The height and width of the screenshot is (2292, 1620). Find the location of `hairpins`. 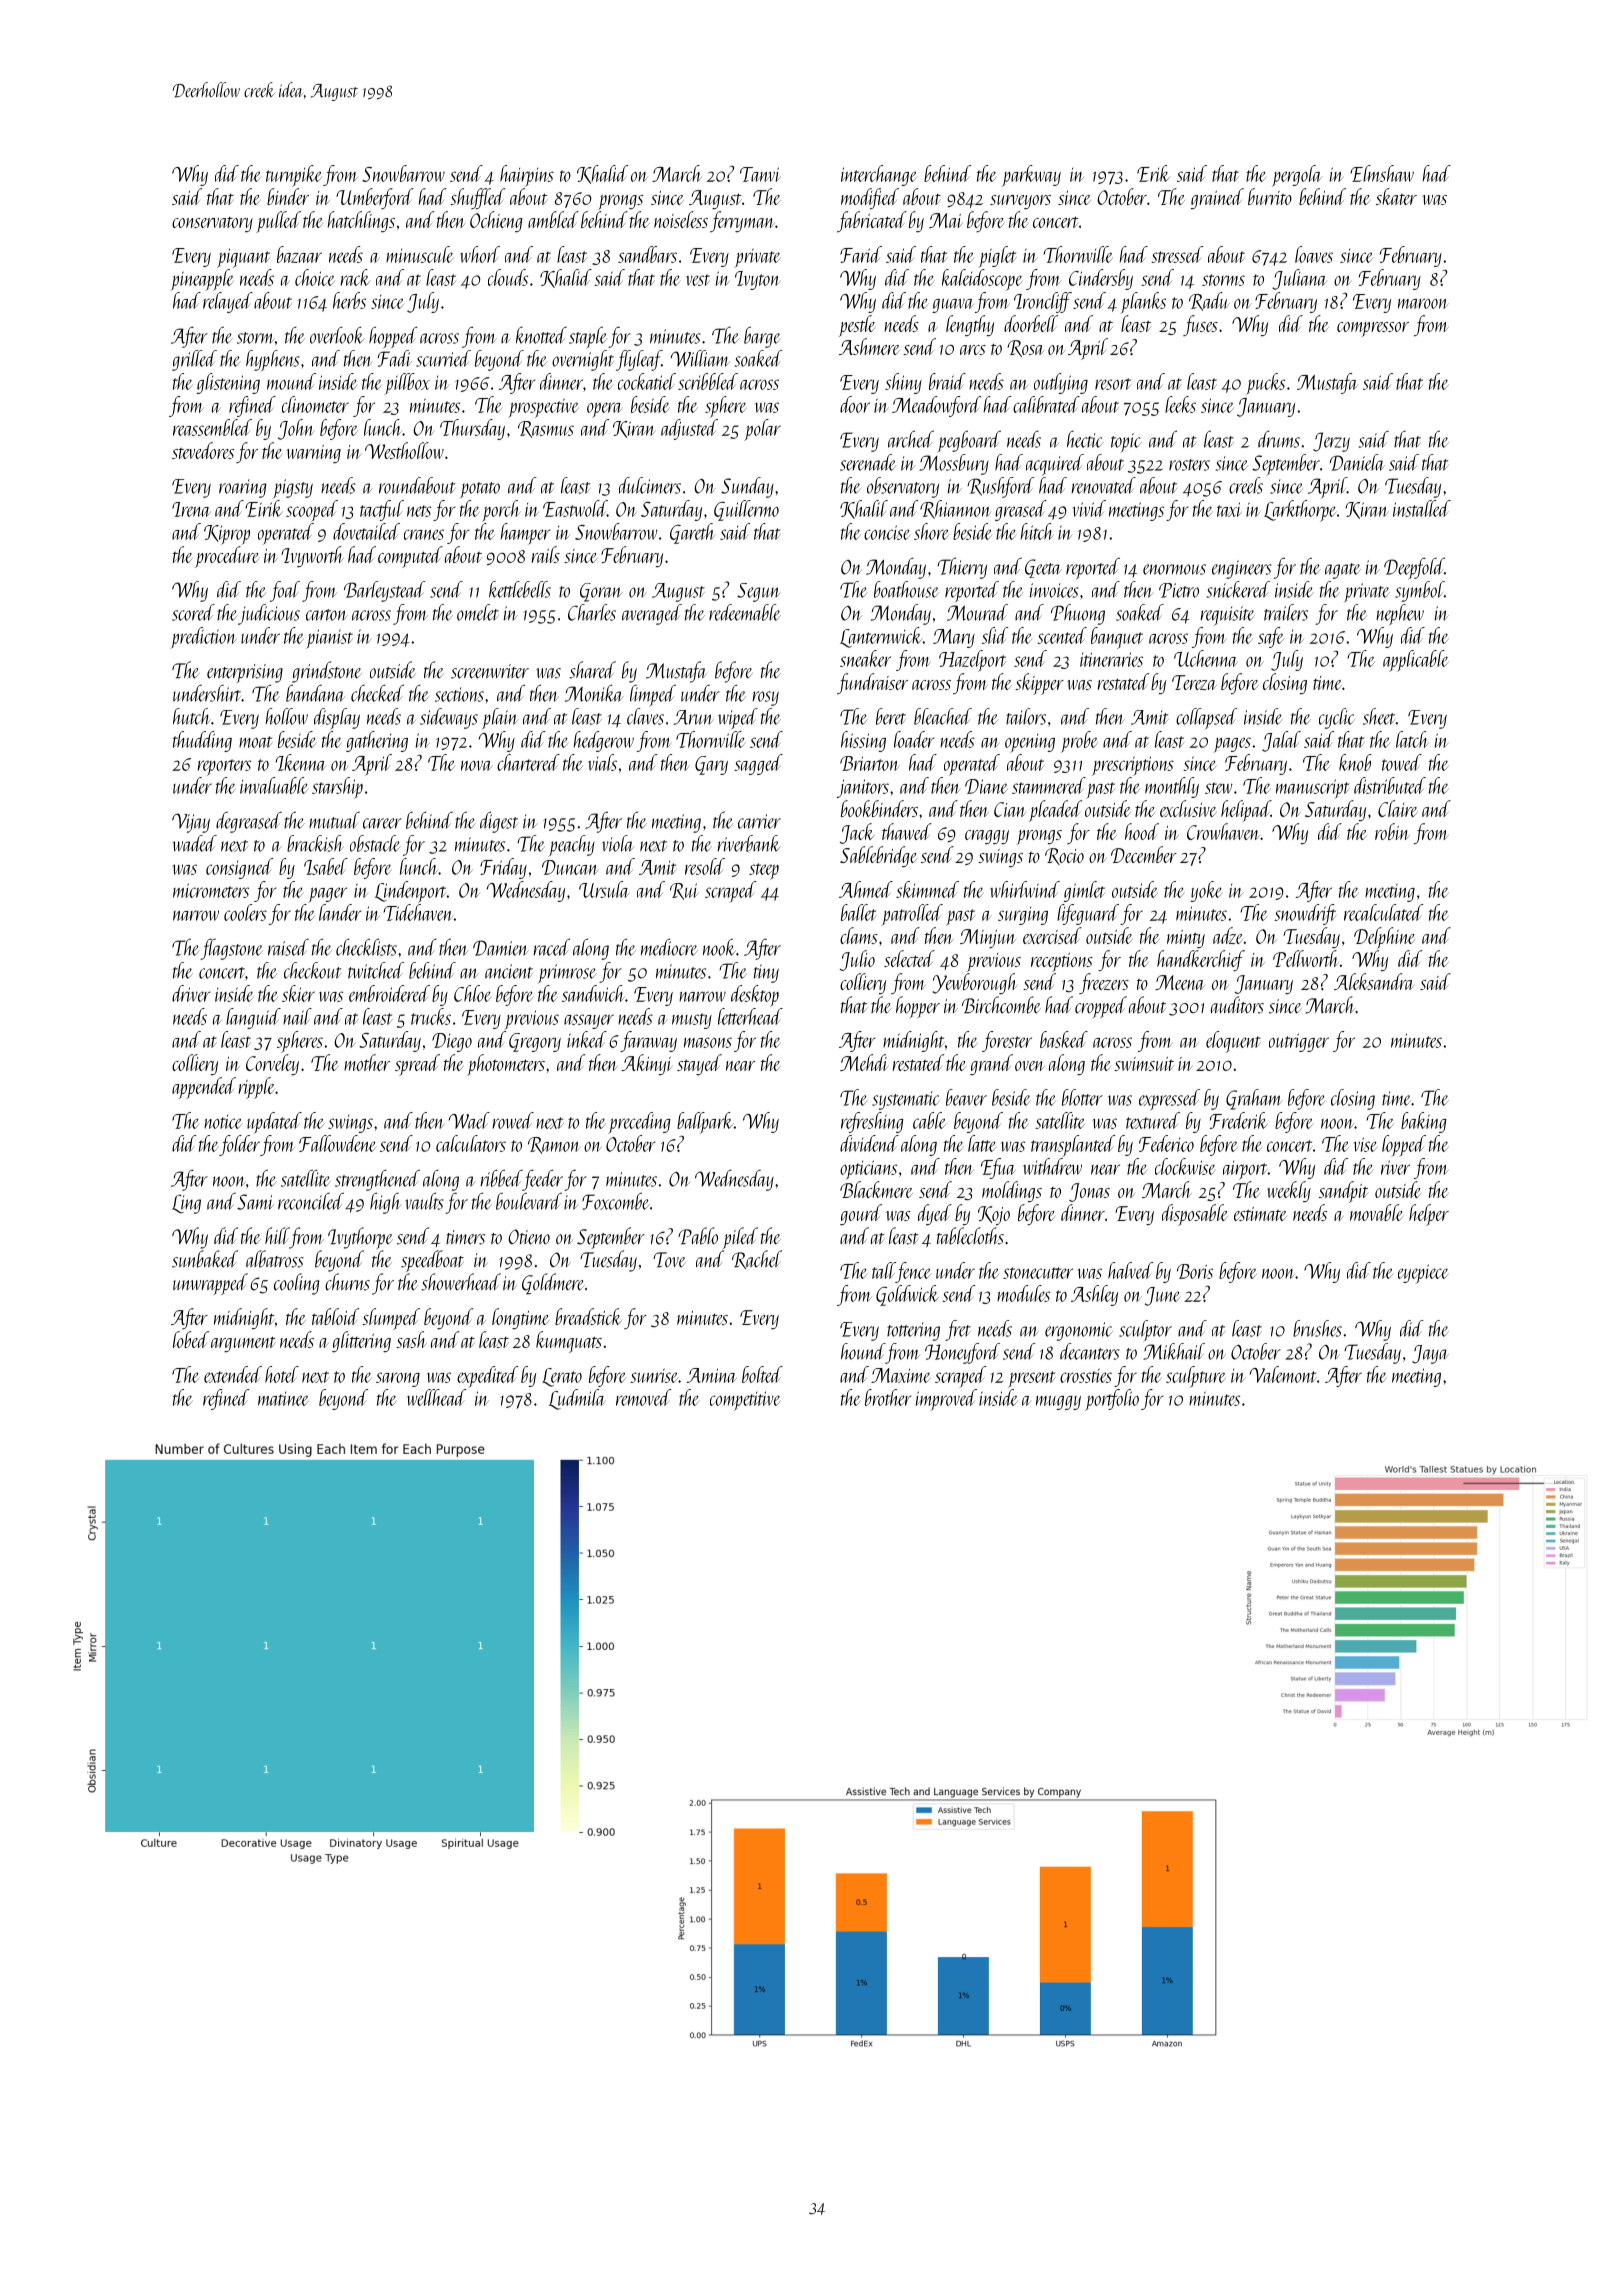

hairpins is located at coordinates (527, 176).
